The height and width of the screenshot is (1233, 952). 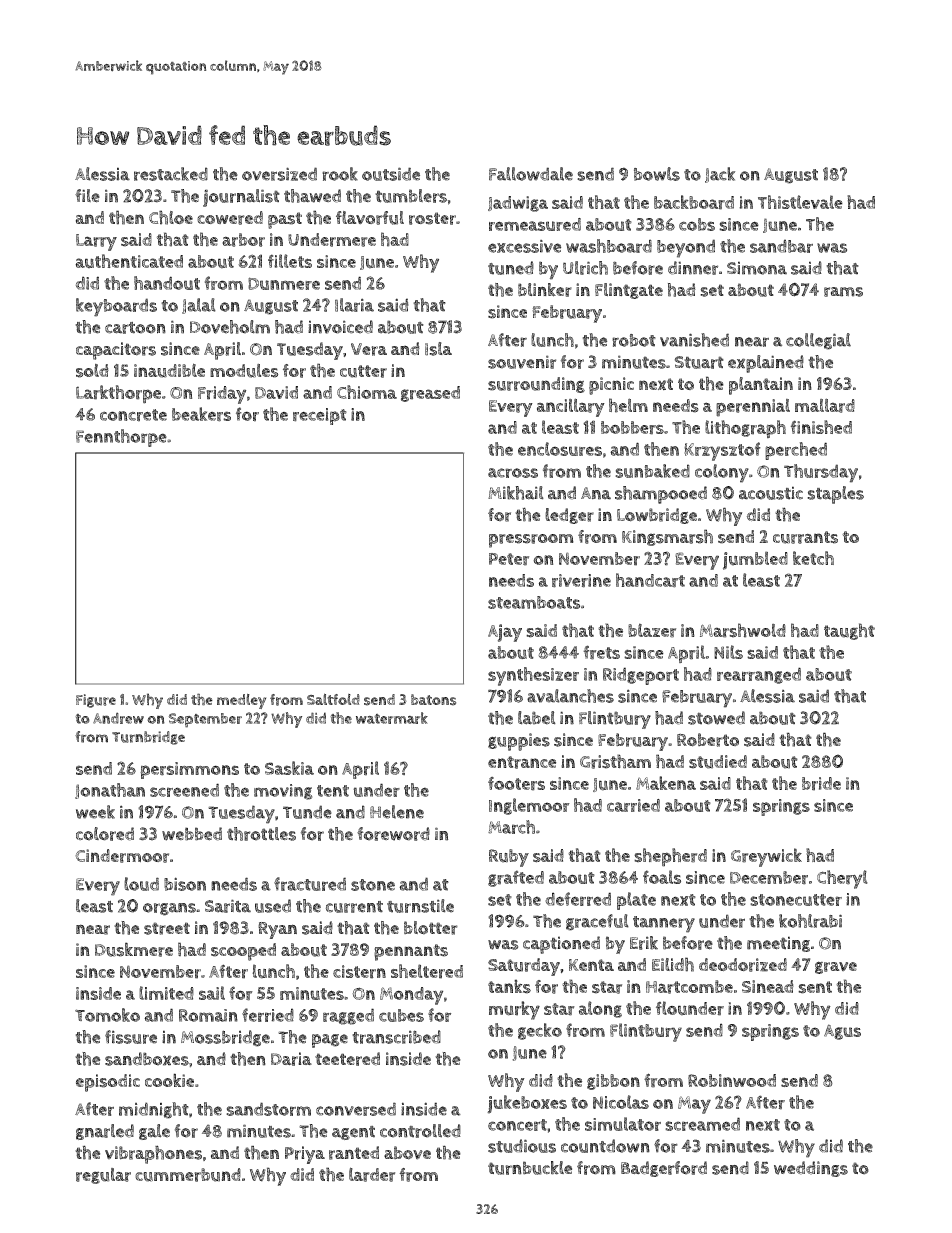 I want to click on Krzysztof, so click(x=722, y=451).
